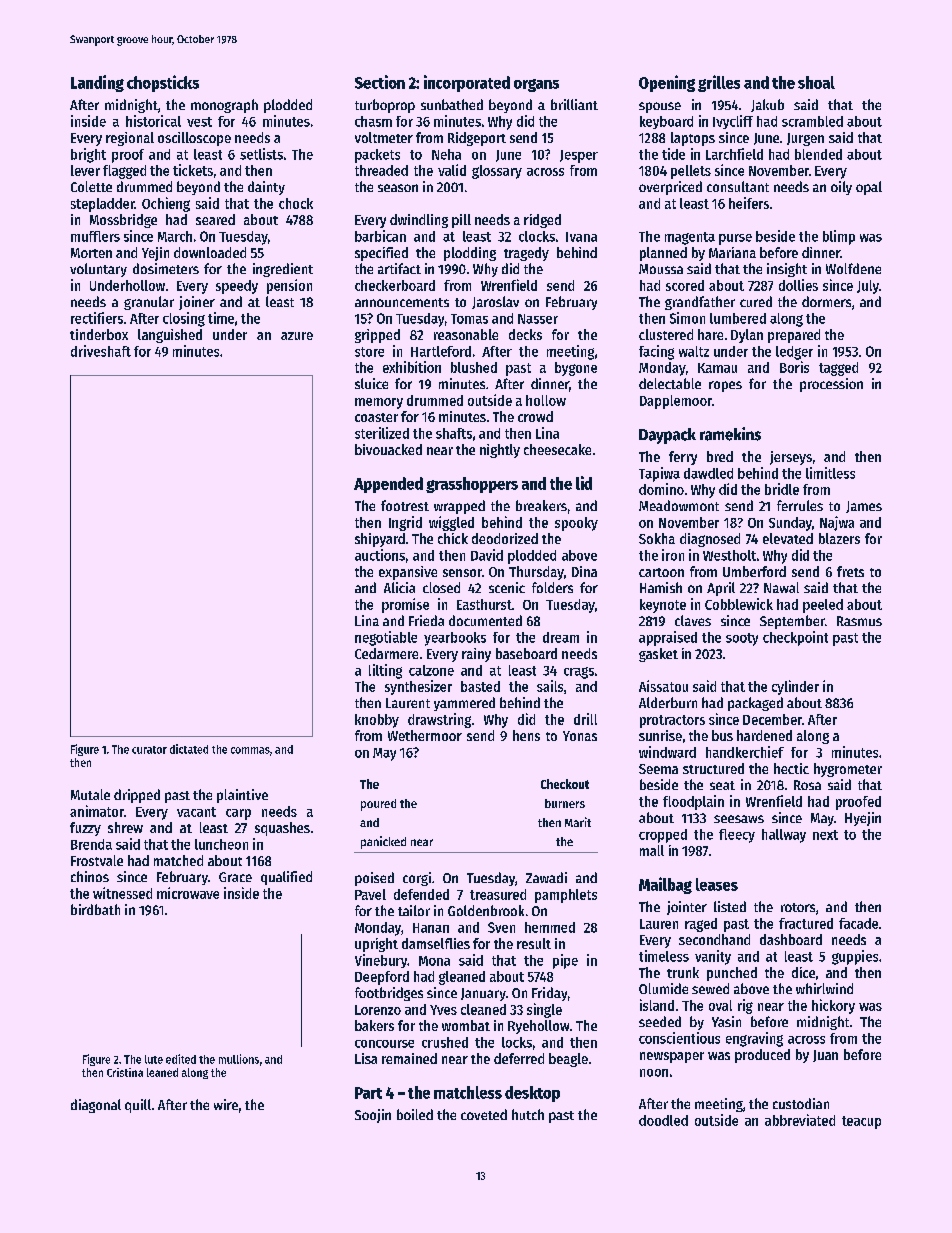  I want to click on memory, so click(379, 403).
